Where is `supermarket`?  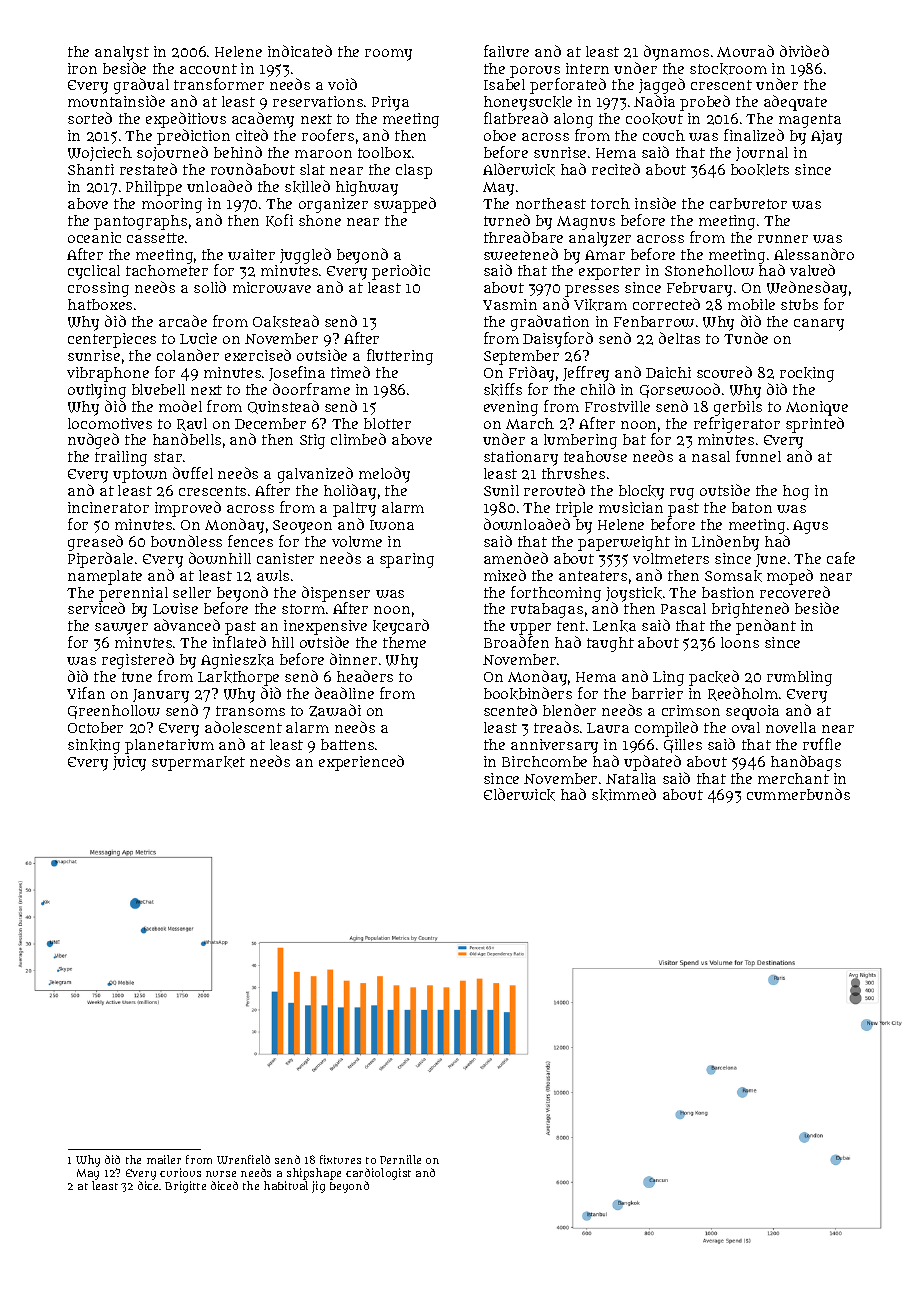 supermarket is located at coordinates (198, 763).
